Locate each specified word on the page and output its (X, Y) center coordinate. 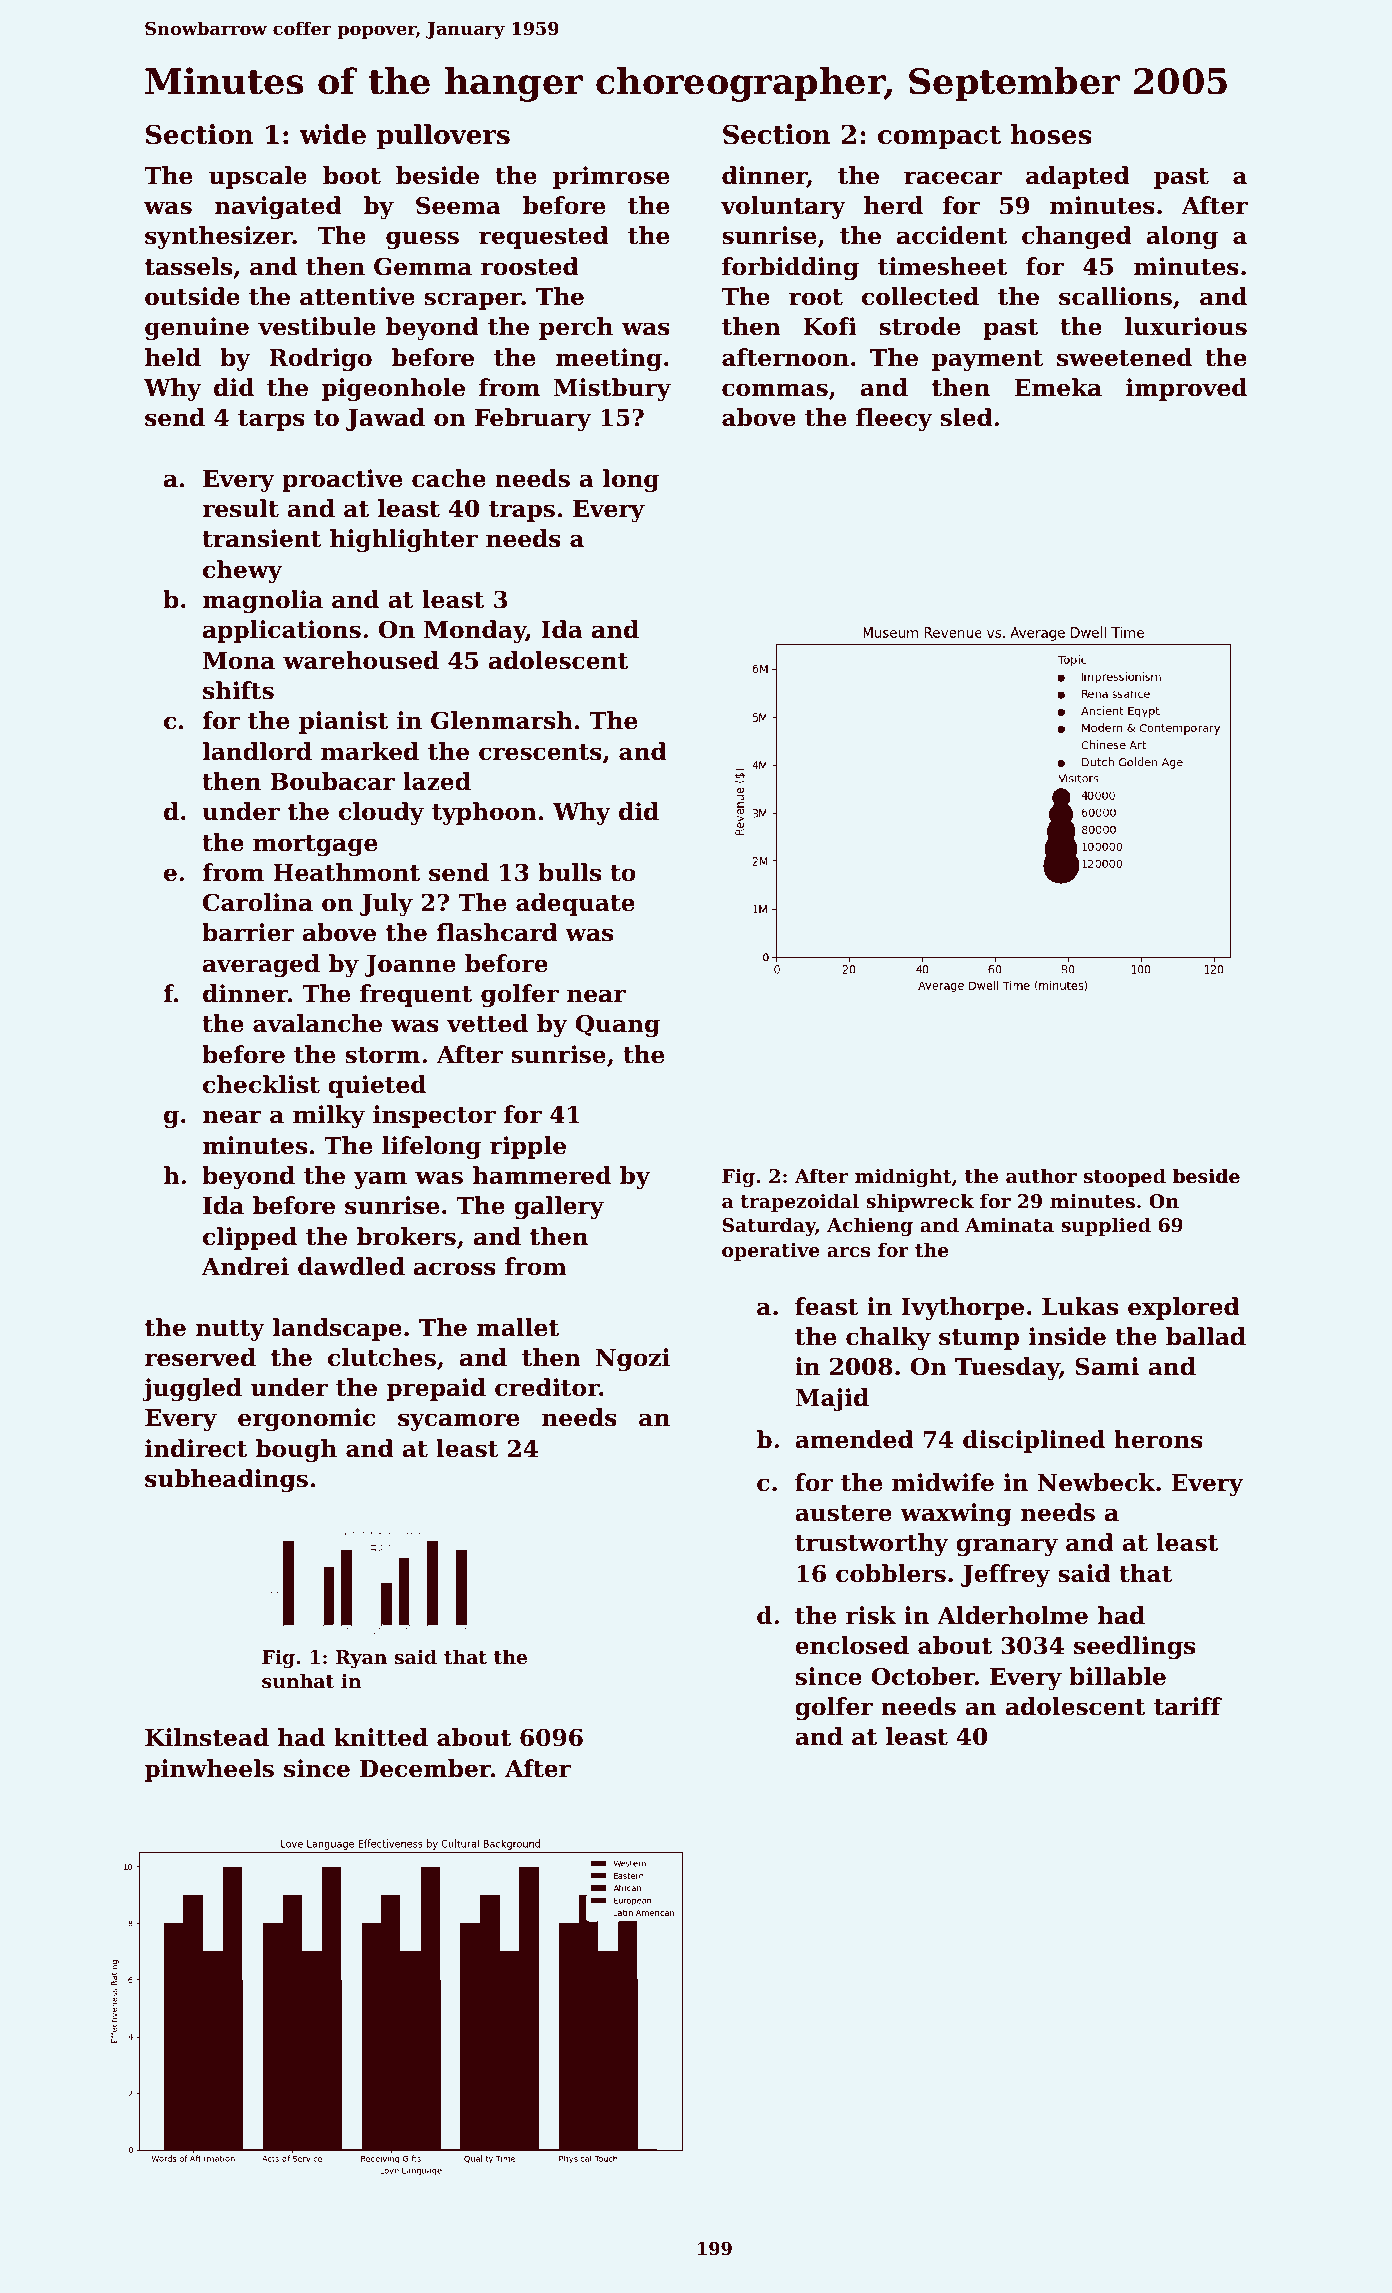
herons (1158, 1439)
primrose (611, 177)
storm (382, 1055)
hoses (1051, 134)
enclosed (852, 1645)
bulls (569, 872)
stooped (1125, 1177)
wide (332, 134)
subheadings (226, 1480)
